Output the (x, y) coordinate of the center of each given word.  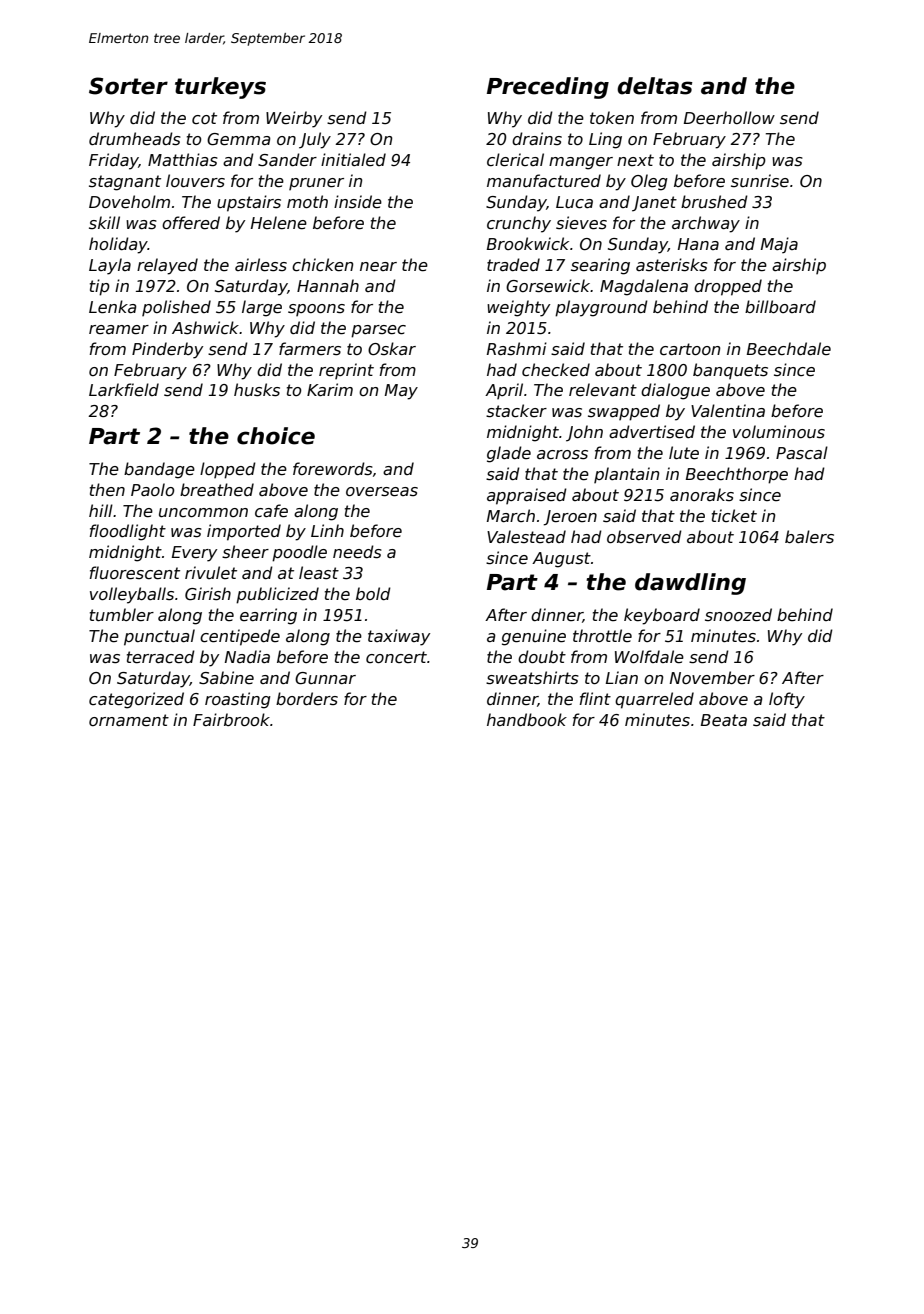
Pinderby (167, 350)
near (378, 267)
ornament (129, 720)
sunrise (760, 181)
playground (601, 308)
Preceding (548, 88)
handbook (527, 719)
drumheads (135, 139)
